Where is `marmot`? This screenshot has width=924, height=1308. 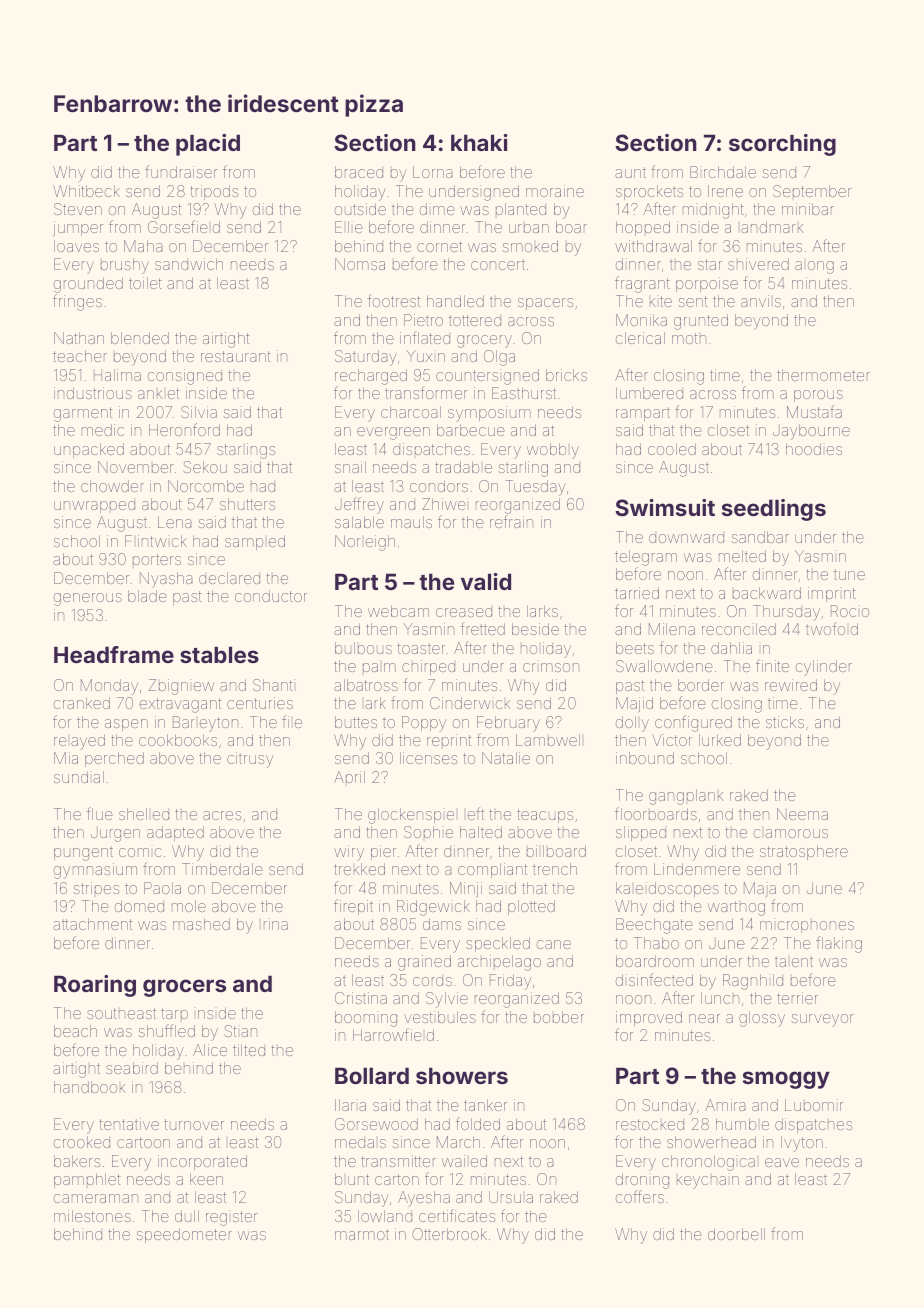
marmot is located at coordinates (362, 1234).
